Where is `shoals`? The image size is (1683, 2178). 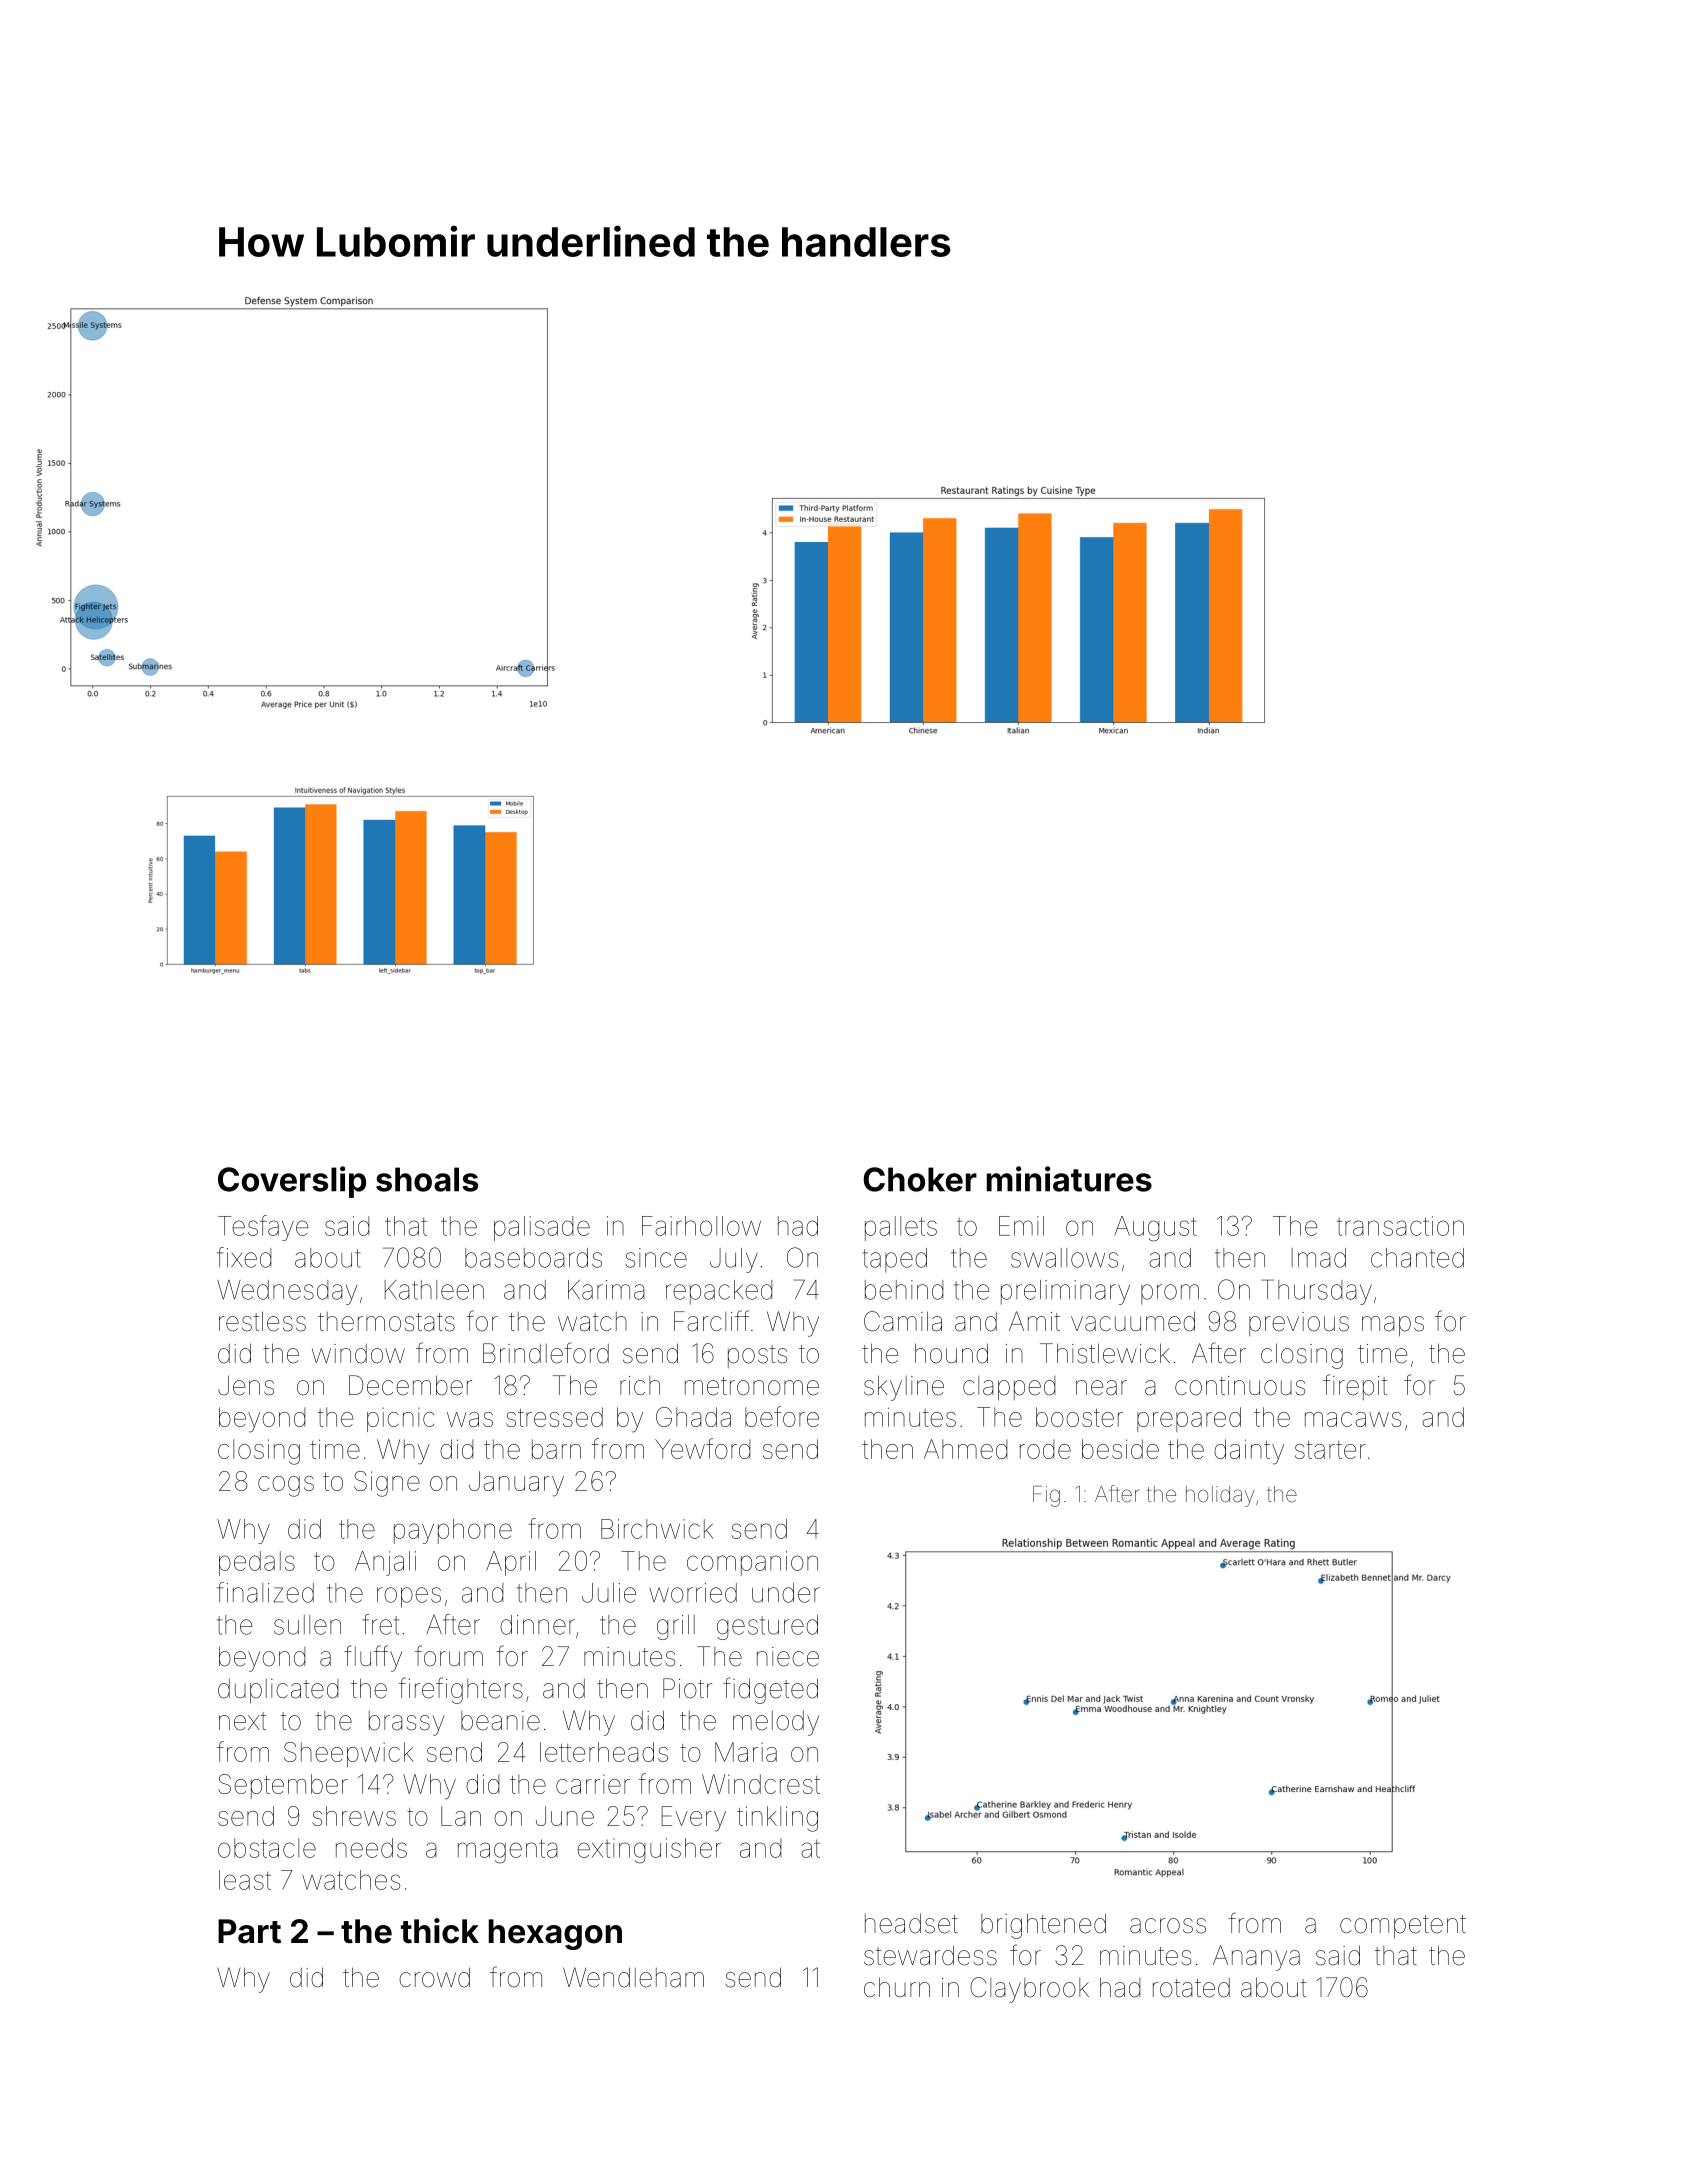
shoals is located at coordinates (427, 1179).
